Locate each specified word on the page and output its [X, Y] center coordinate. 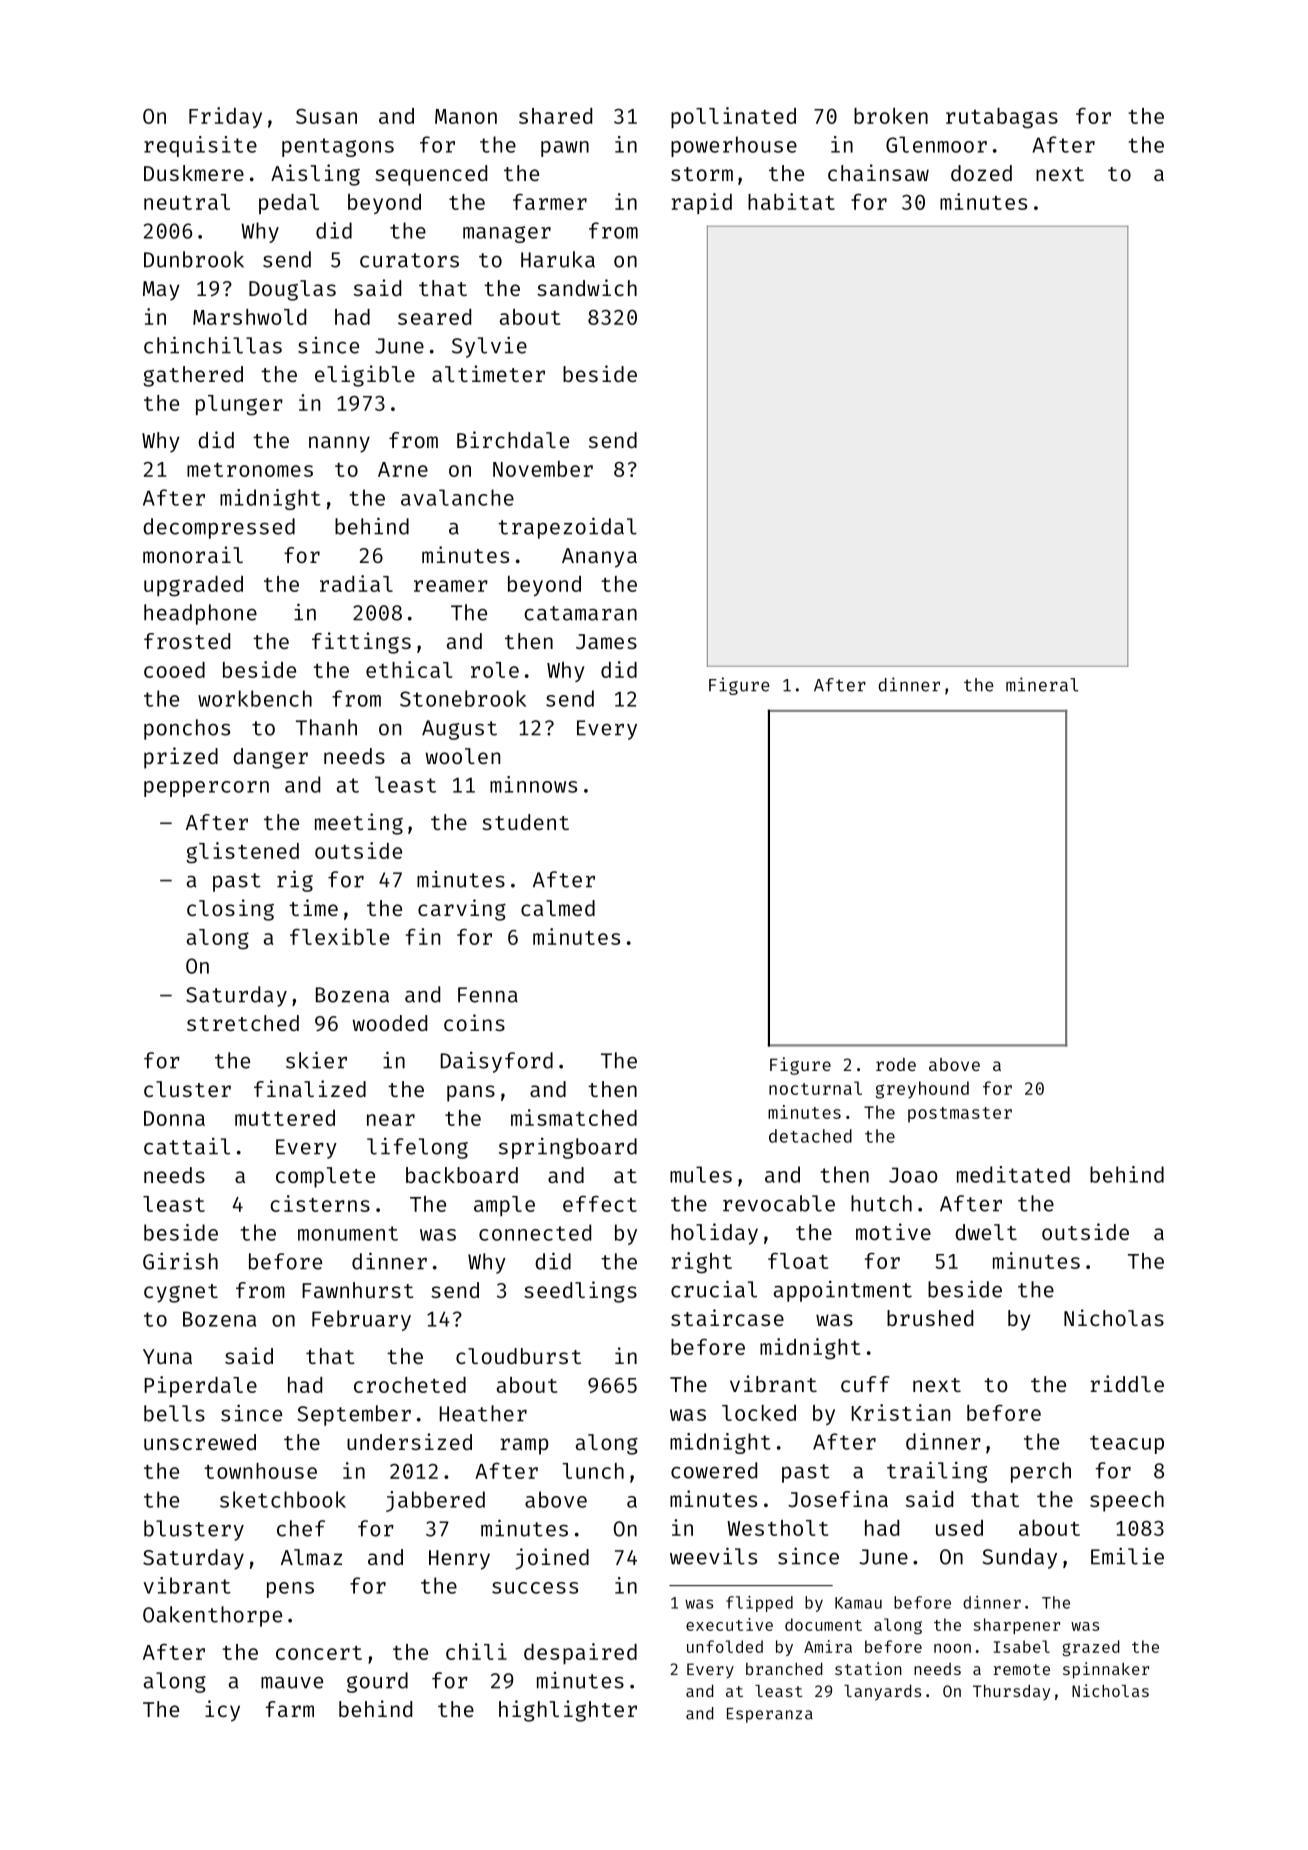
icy [222, 1711]
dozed [981, 173]
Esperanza [770, 1715]
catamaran [580, 613]
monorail [193, 554]
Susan [326, 116]
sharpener [1017, 1626]
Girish [180, 1261]
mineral [1042, 684]
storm [702, 174]
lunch [593, 1471]
